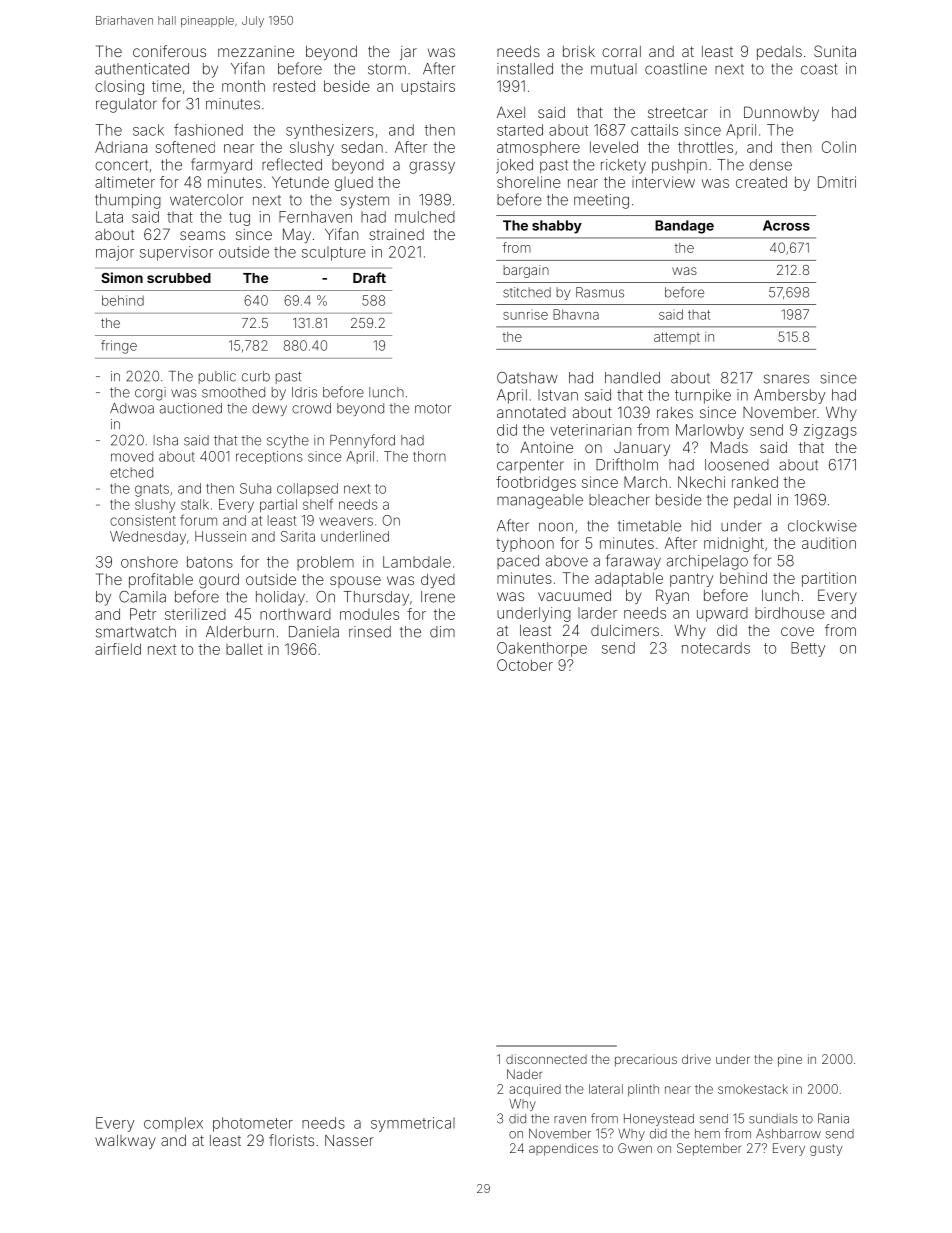 The width and height of the screenshot is (952, 1233). I want to click on upstairs, so click(428, 87).
